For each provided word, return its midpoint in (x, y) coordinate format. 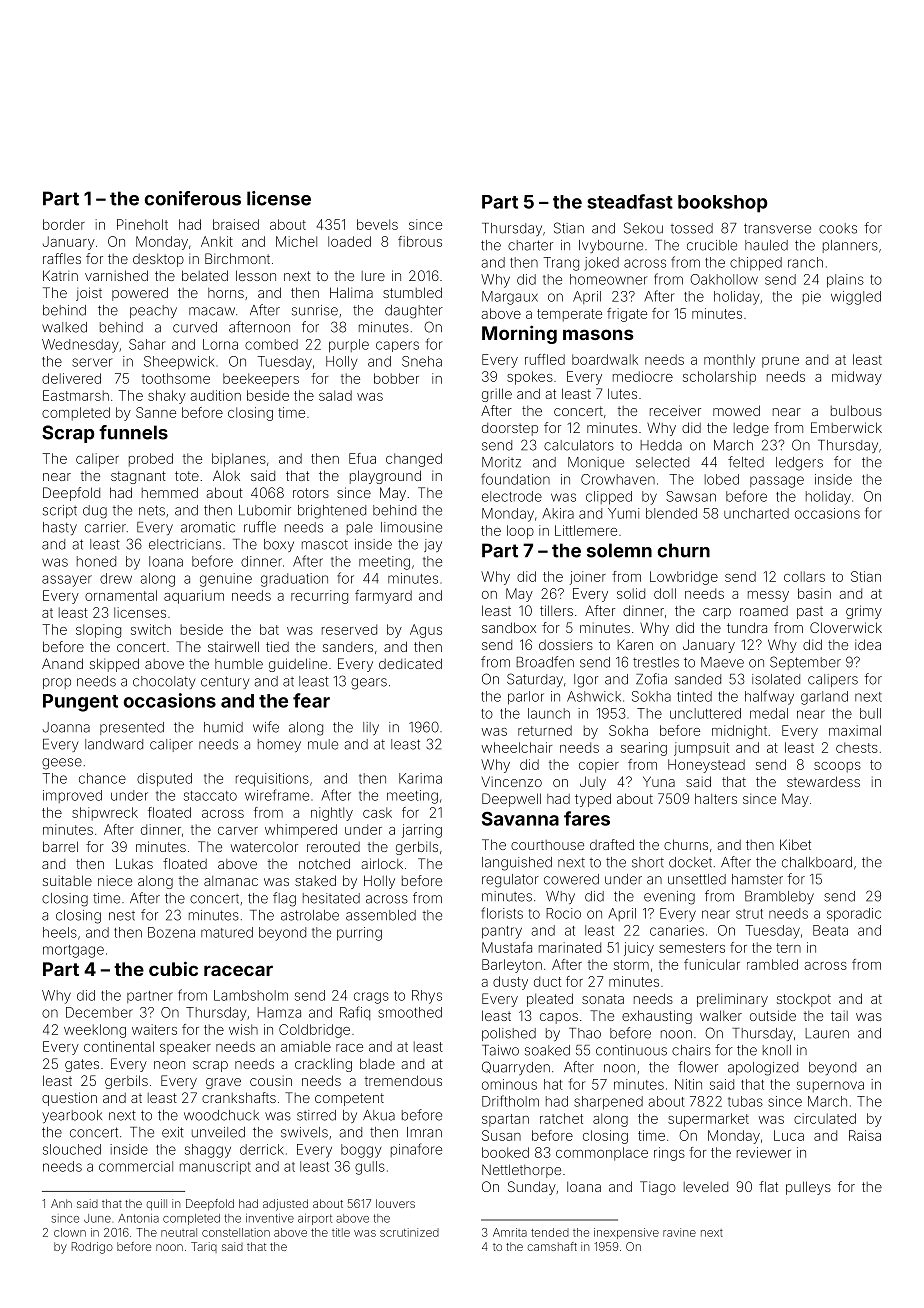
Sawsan (691, 496)
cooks (838, 228)
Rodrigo (92, 1248)
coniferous (192, 198)
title (341, 1232)
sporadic (854, 915)
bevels (377, 224)
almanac (231, 881)
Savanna (520, 818)
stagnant (138, 477)
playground (385, 477)
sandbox (509, 627)
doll (665, 593)
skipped (114, 665)
